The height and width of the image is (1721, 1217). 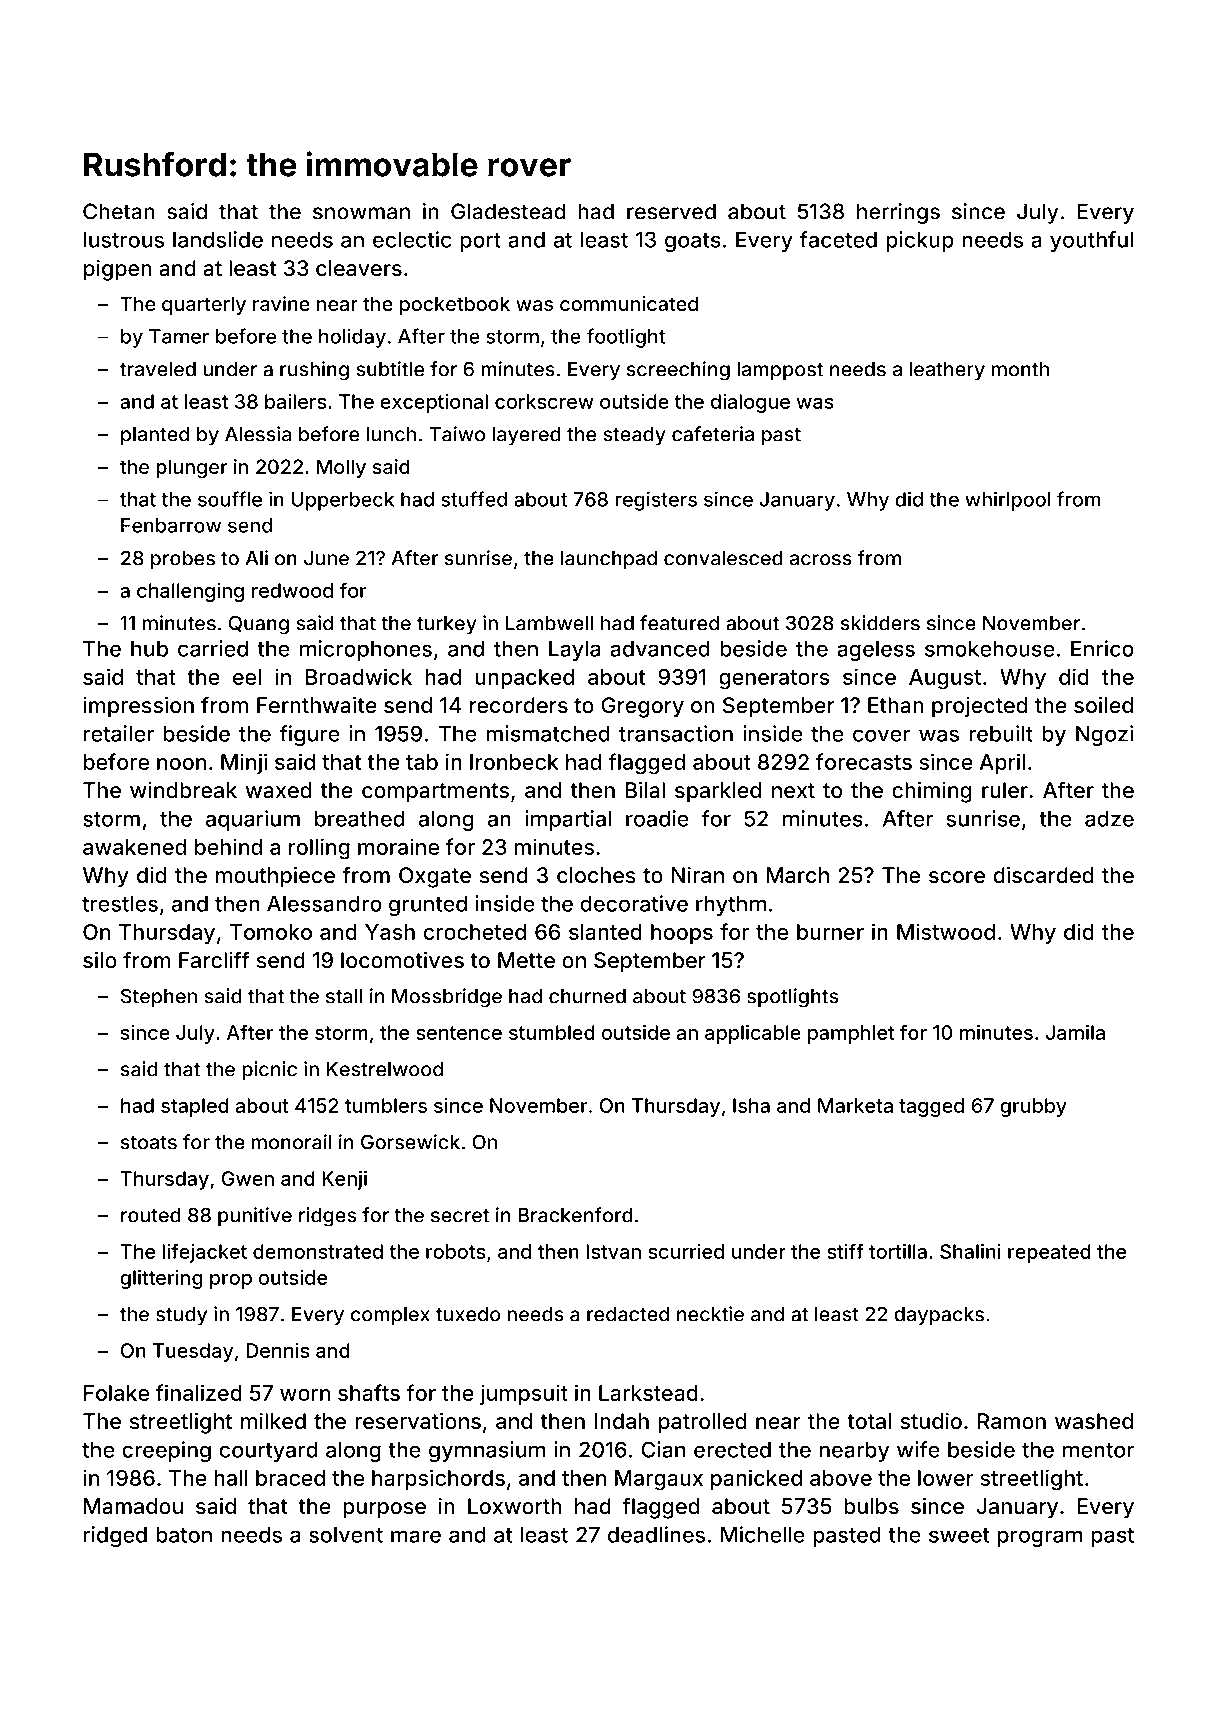 What do you see at coordinates (119, 211) in the image?
I see `Chetan` at bounding box center [119, 211].
